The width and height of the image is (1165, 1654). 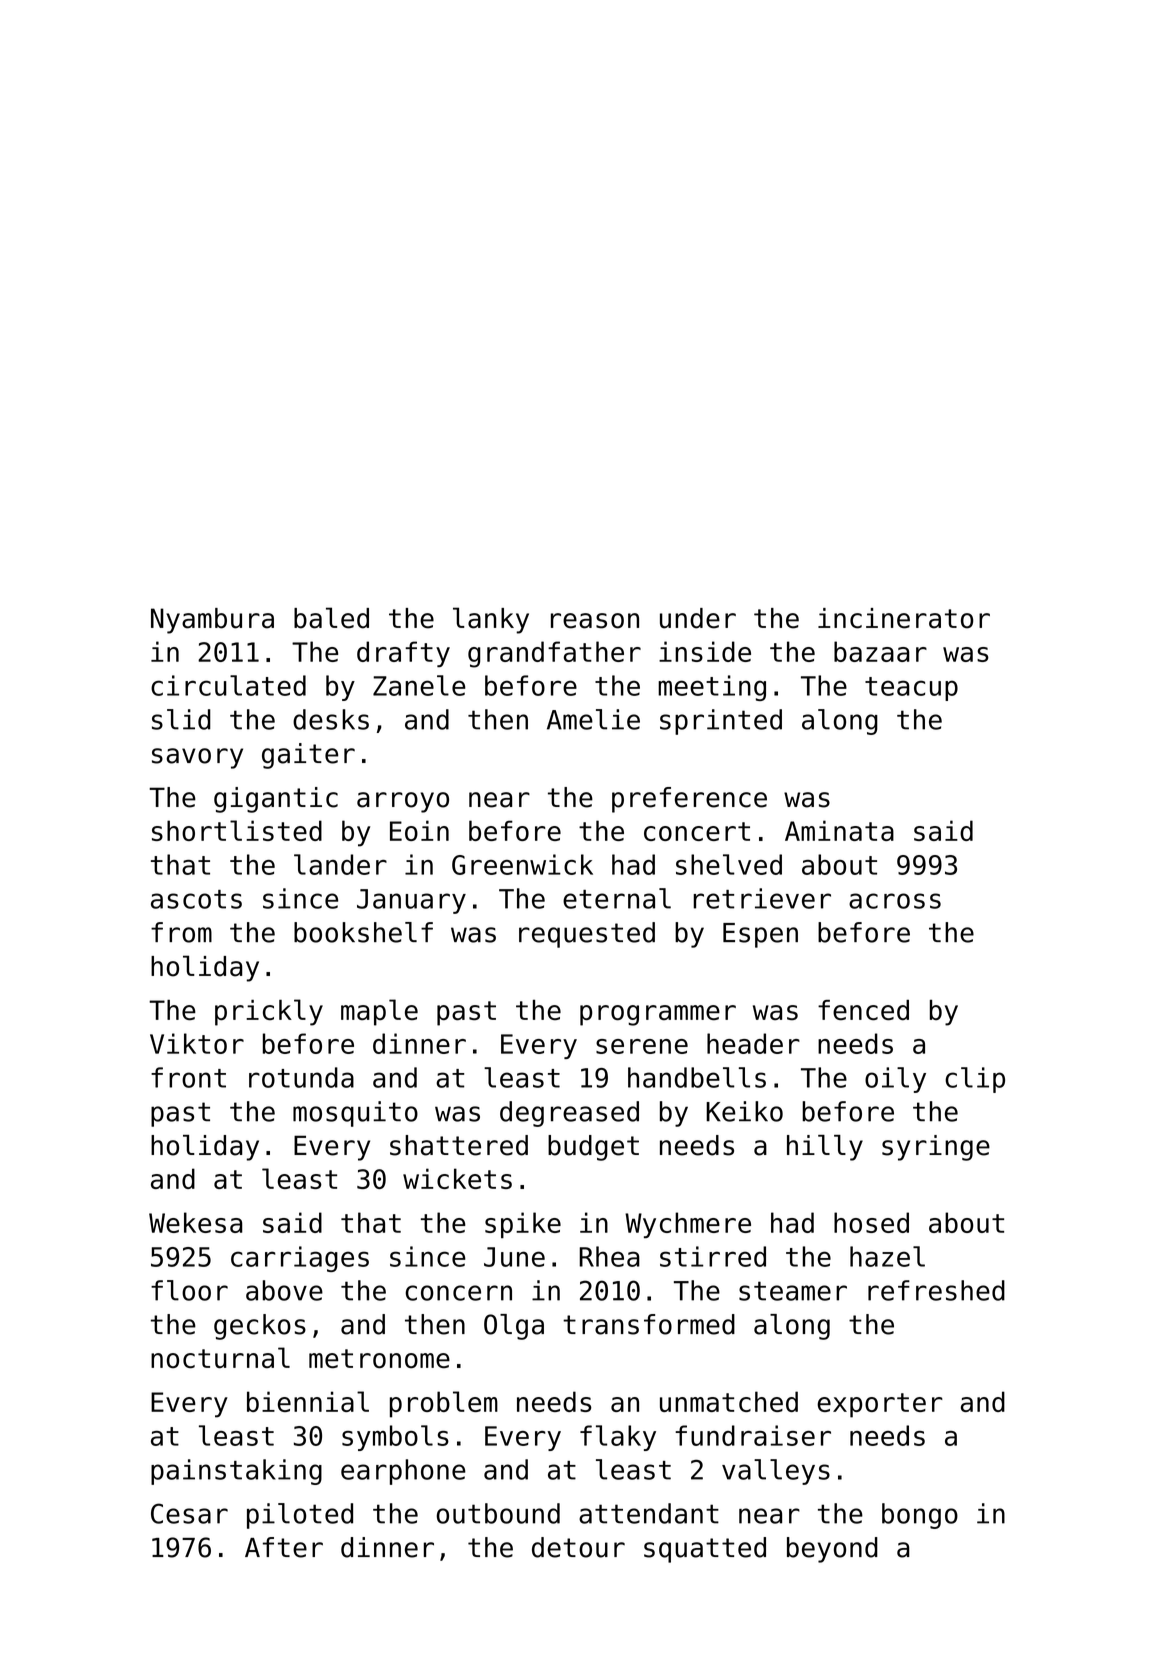 What do you see at coordinates (760, 935) in the image?
I see `Espen` at bounding box center [760, 935].
